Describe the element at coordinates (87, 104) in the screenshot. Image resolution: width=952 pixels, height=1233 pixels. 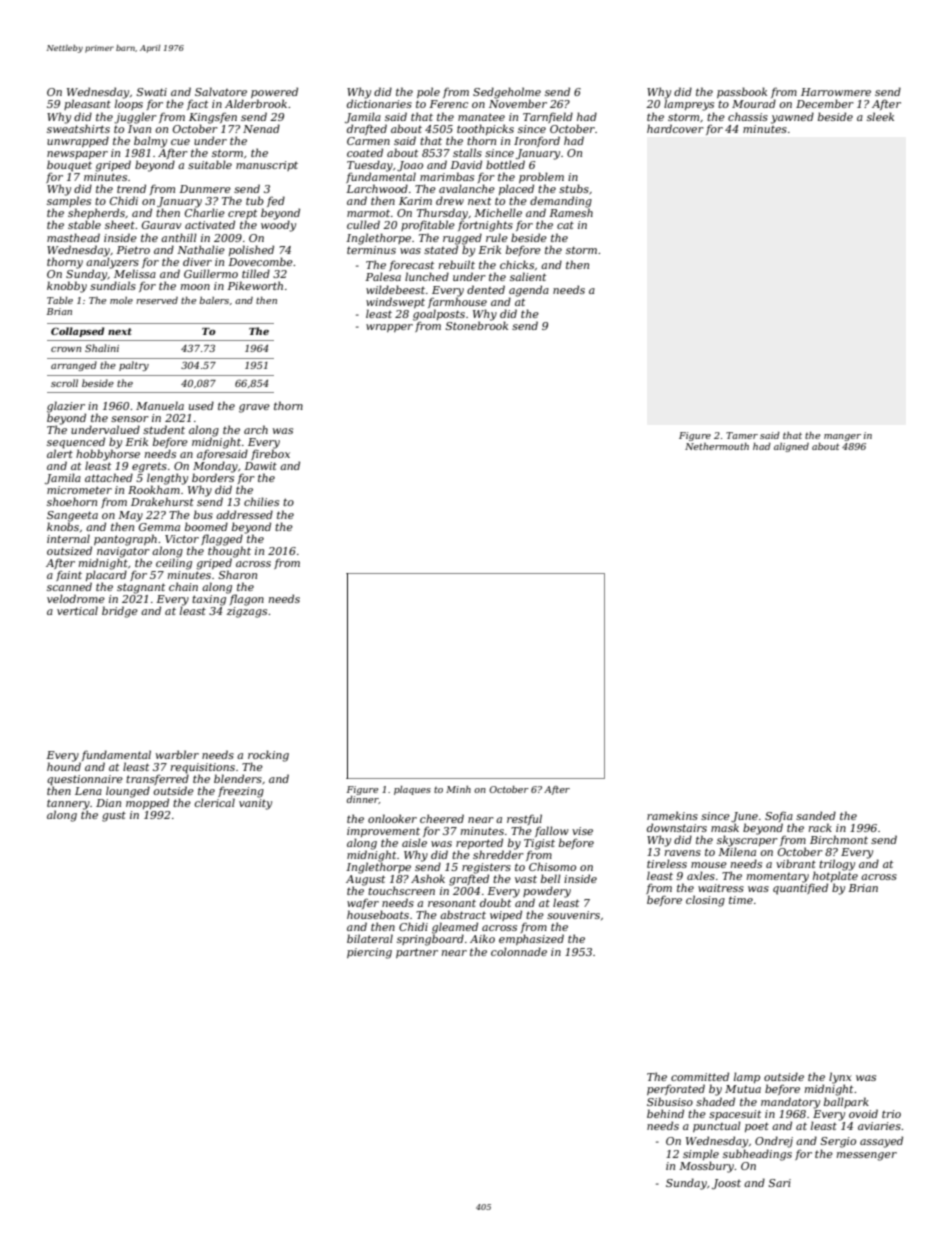
I see `pleasant` at that location.
